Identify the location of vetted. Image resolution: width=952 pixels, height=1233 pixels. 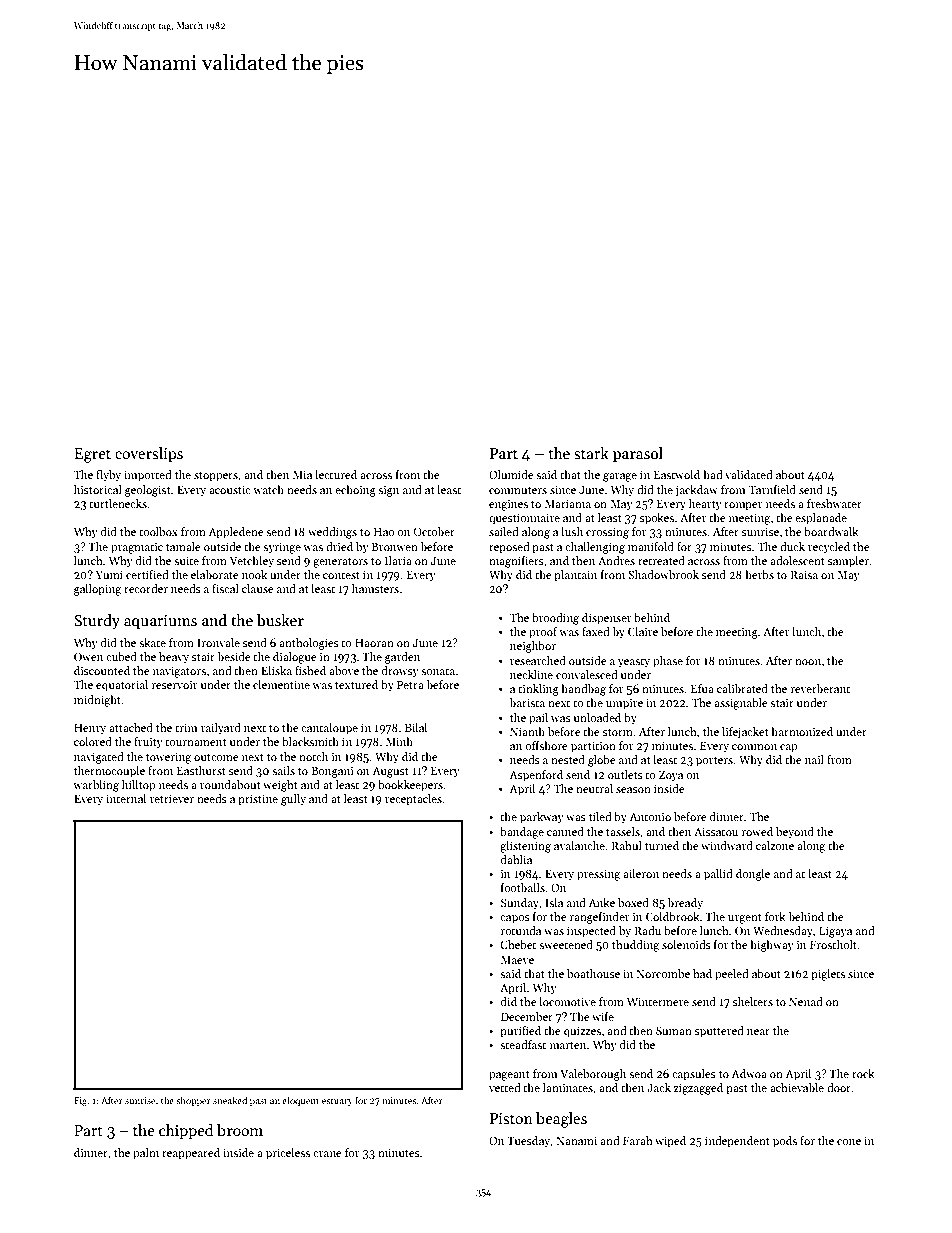
(505, 1087).
